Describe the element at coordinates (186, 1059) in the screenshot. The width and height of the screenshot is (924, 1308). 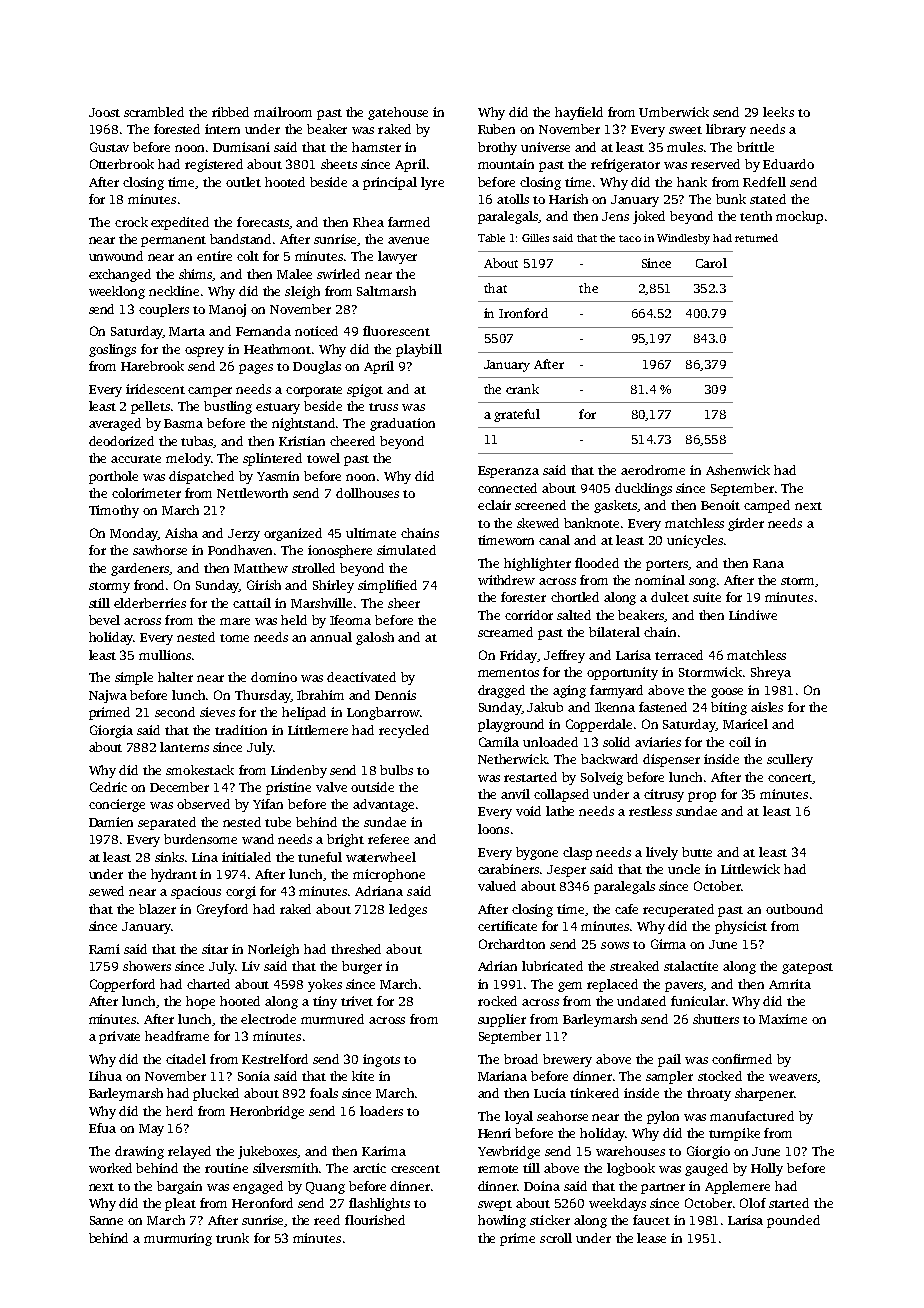
I see `citadel` at that location.
